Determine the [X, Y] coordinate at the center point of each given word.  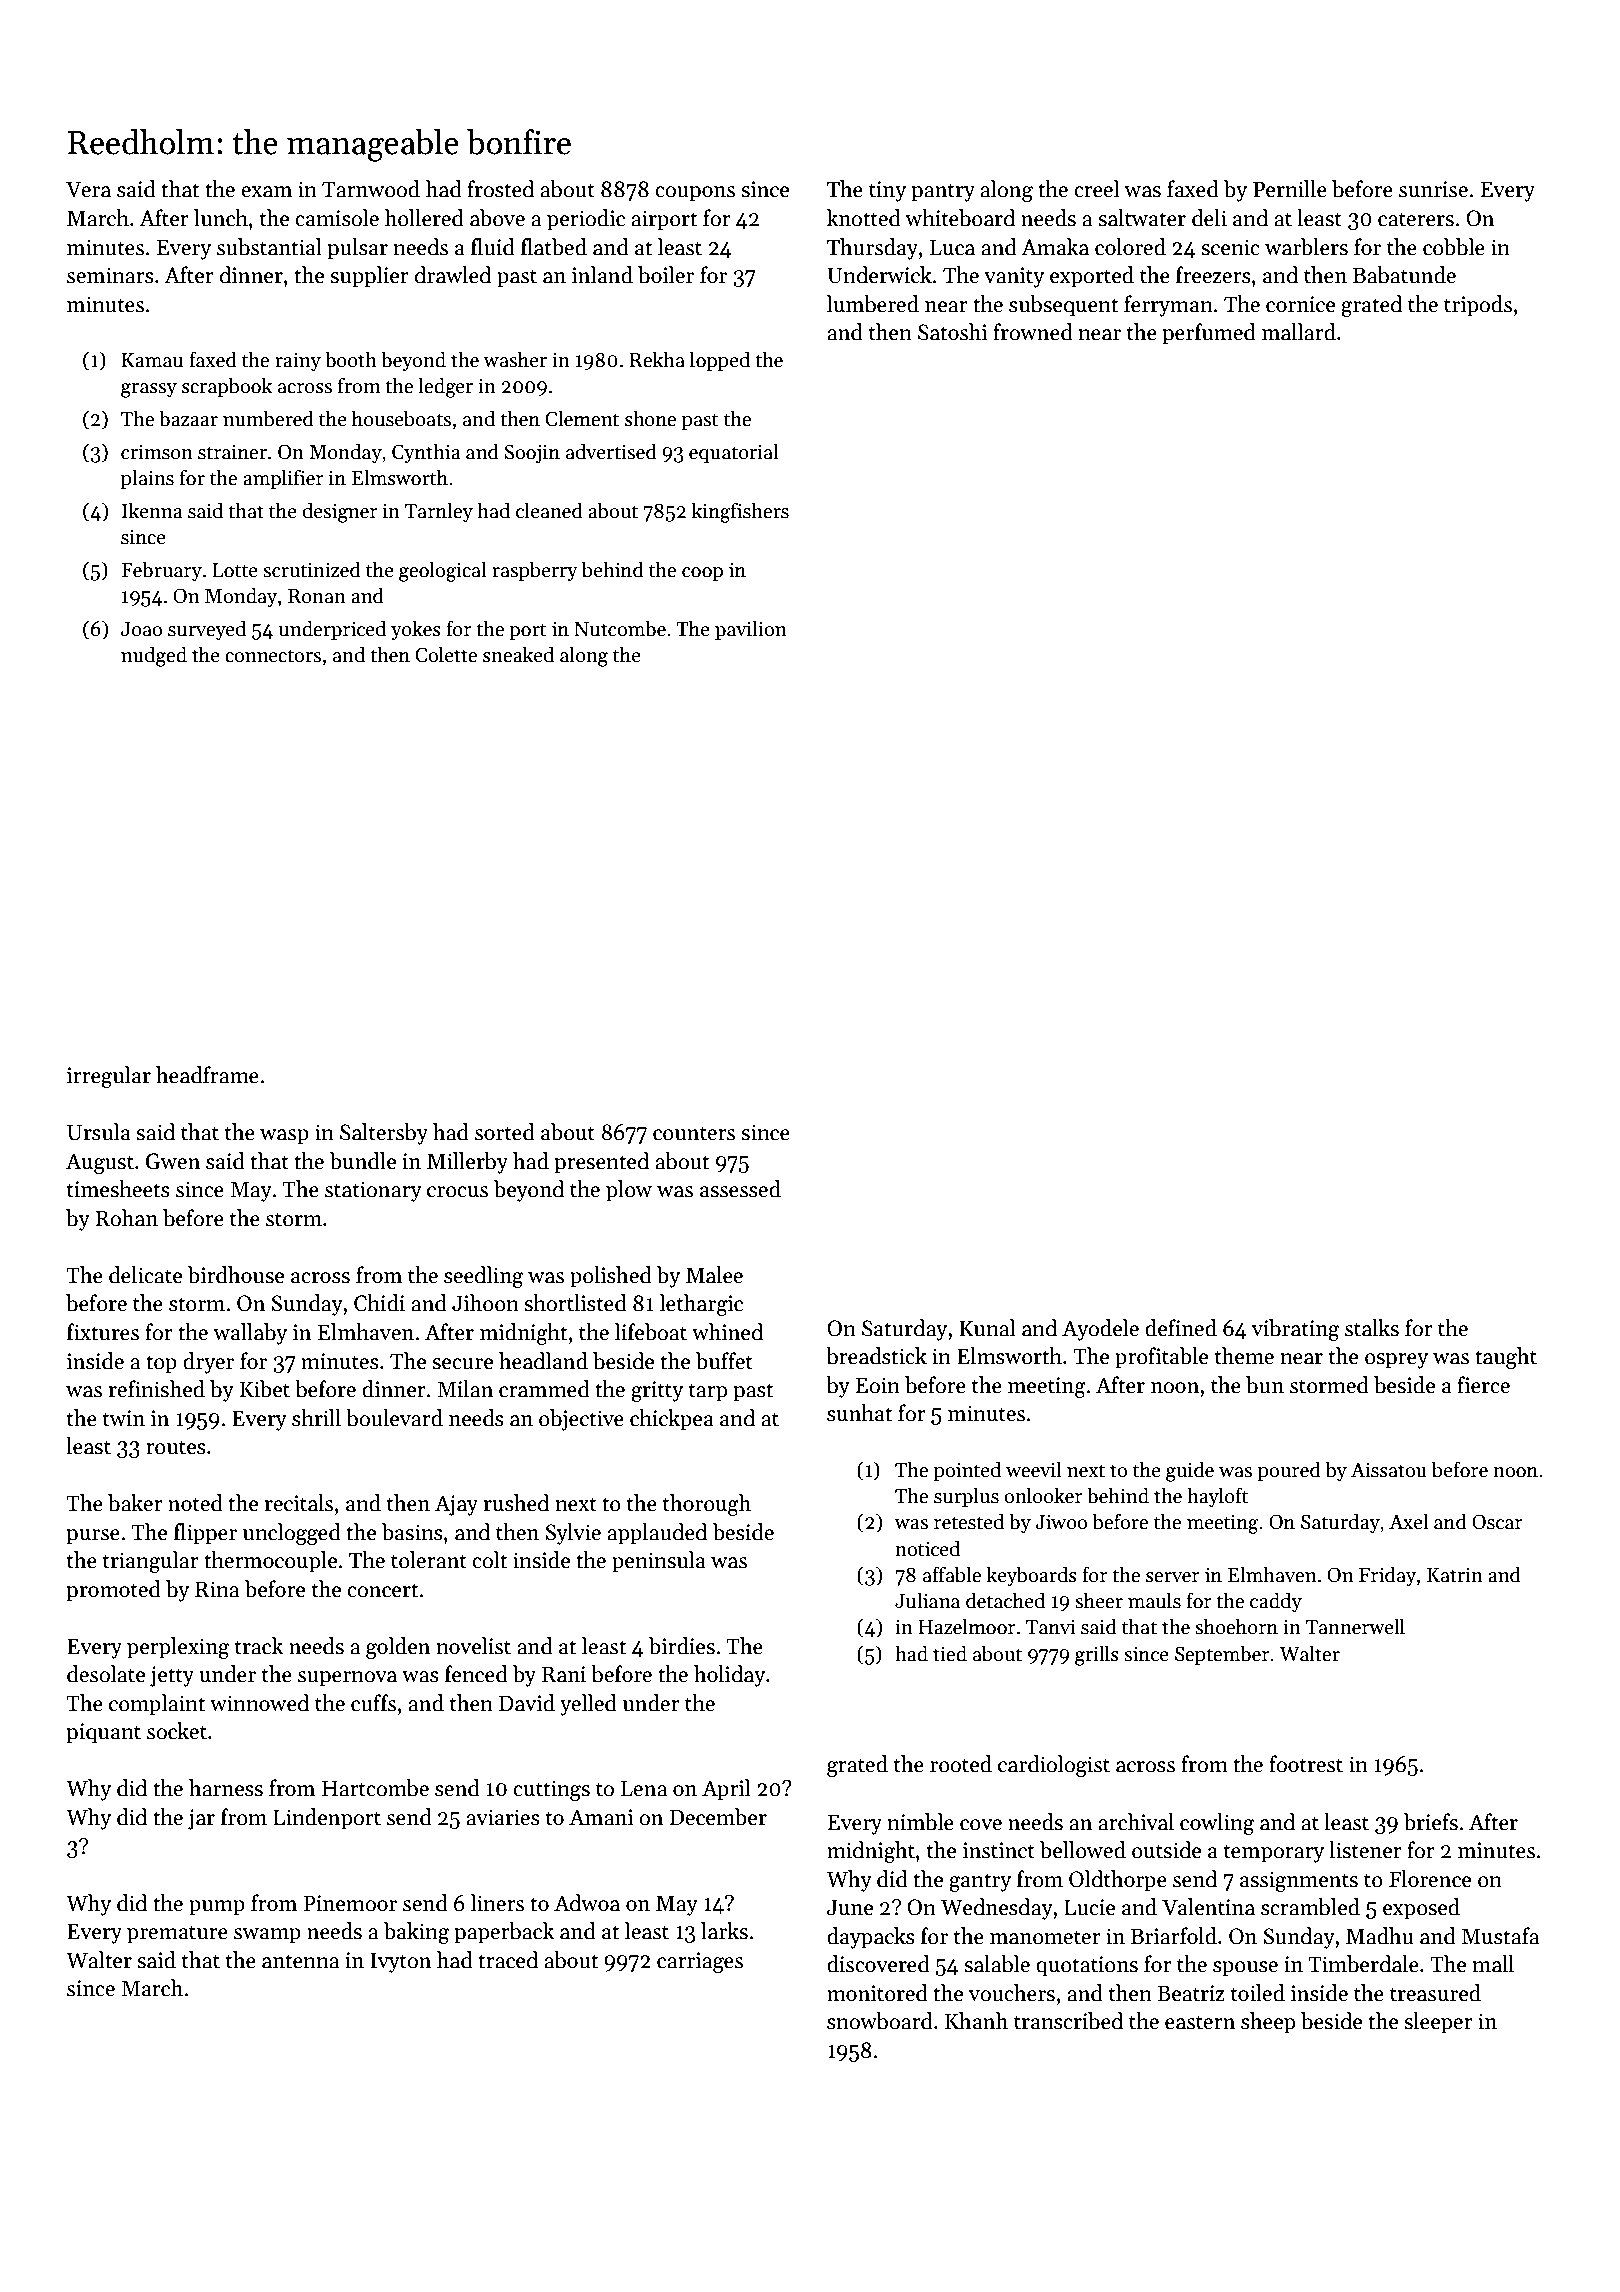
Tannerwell [1355, 1626]
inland [602, 275]
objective [581, 1420]
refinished [157, 1389]
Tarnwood [371, 189]
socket [177, 1731]
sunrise [1433, 189]
